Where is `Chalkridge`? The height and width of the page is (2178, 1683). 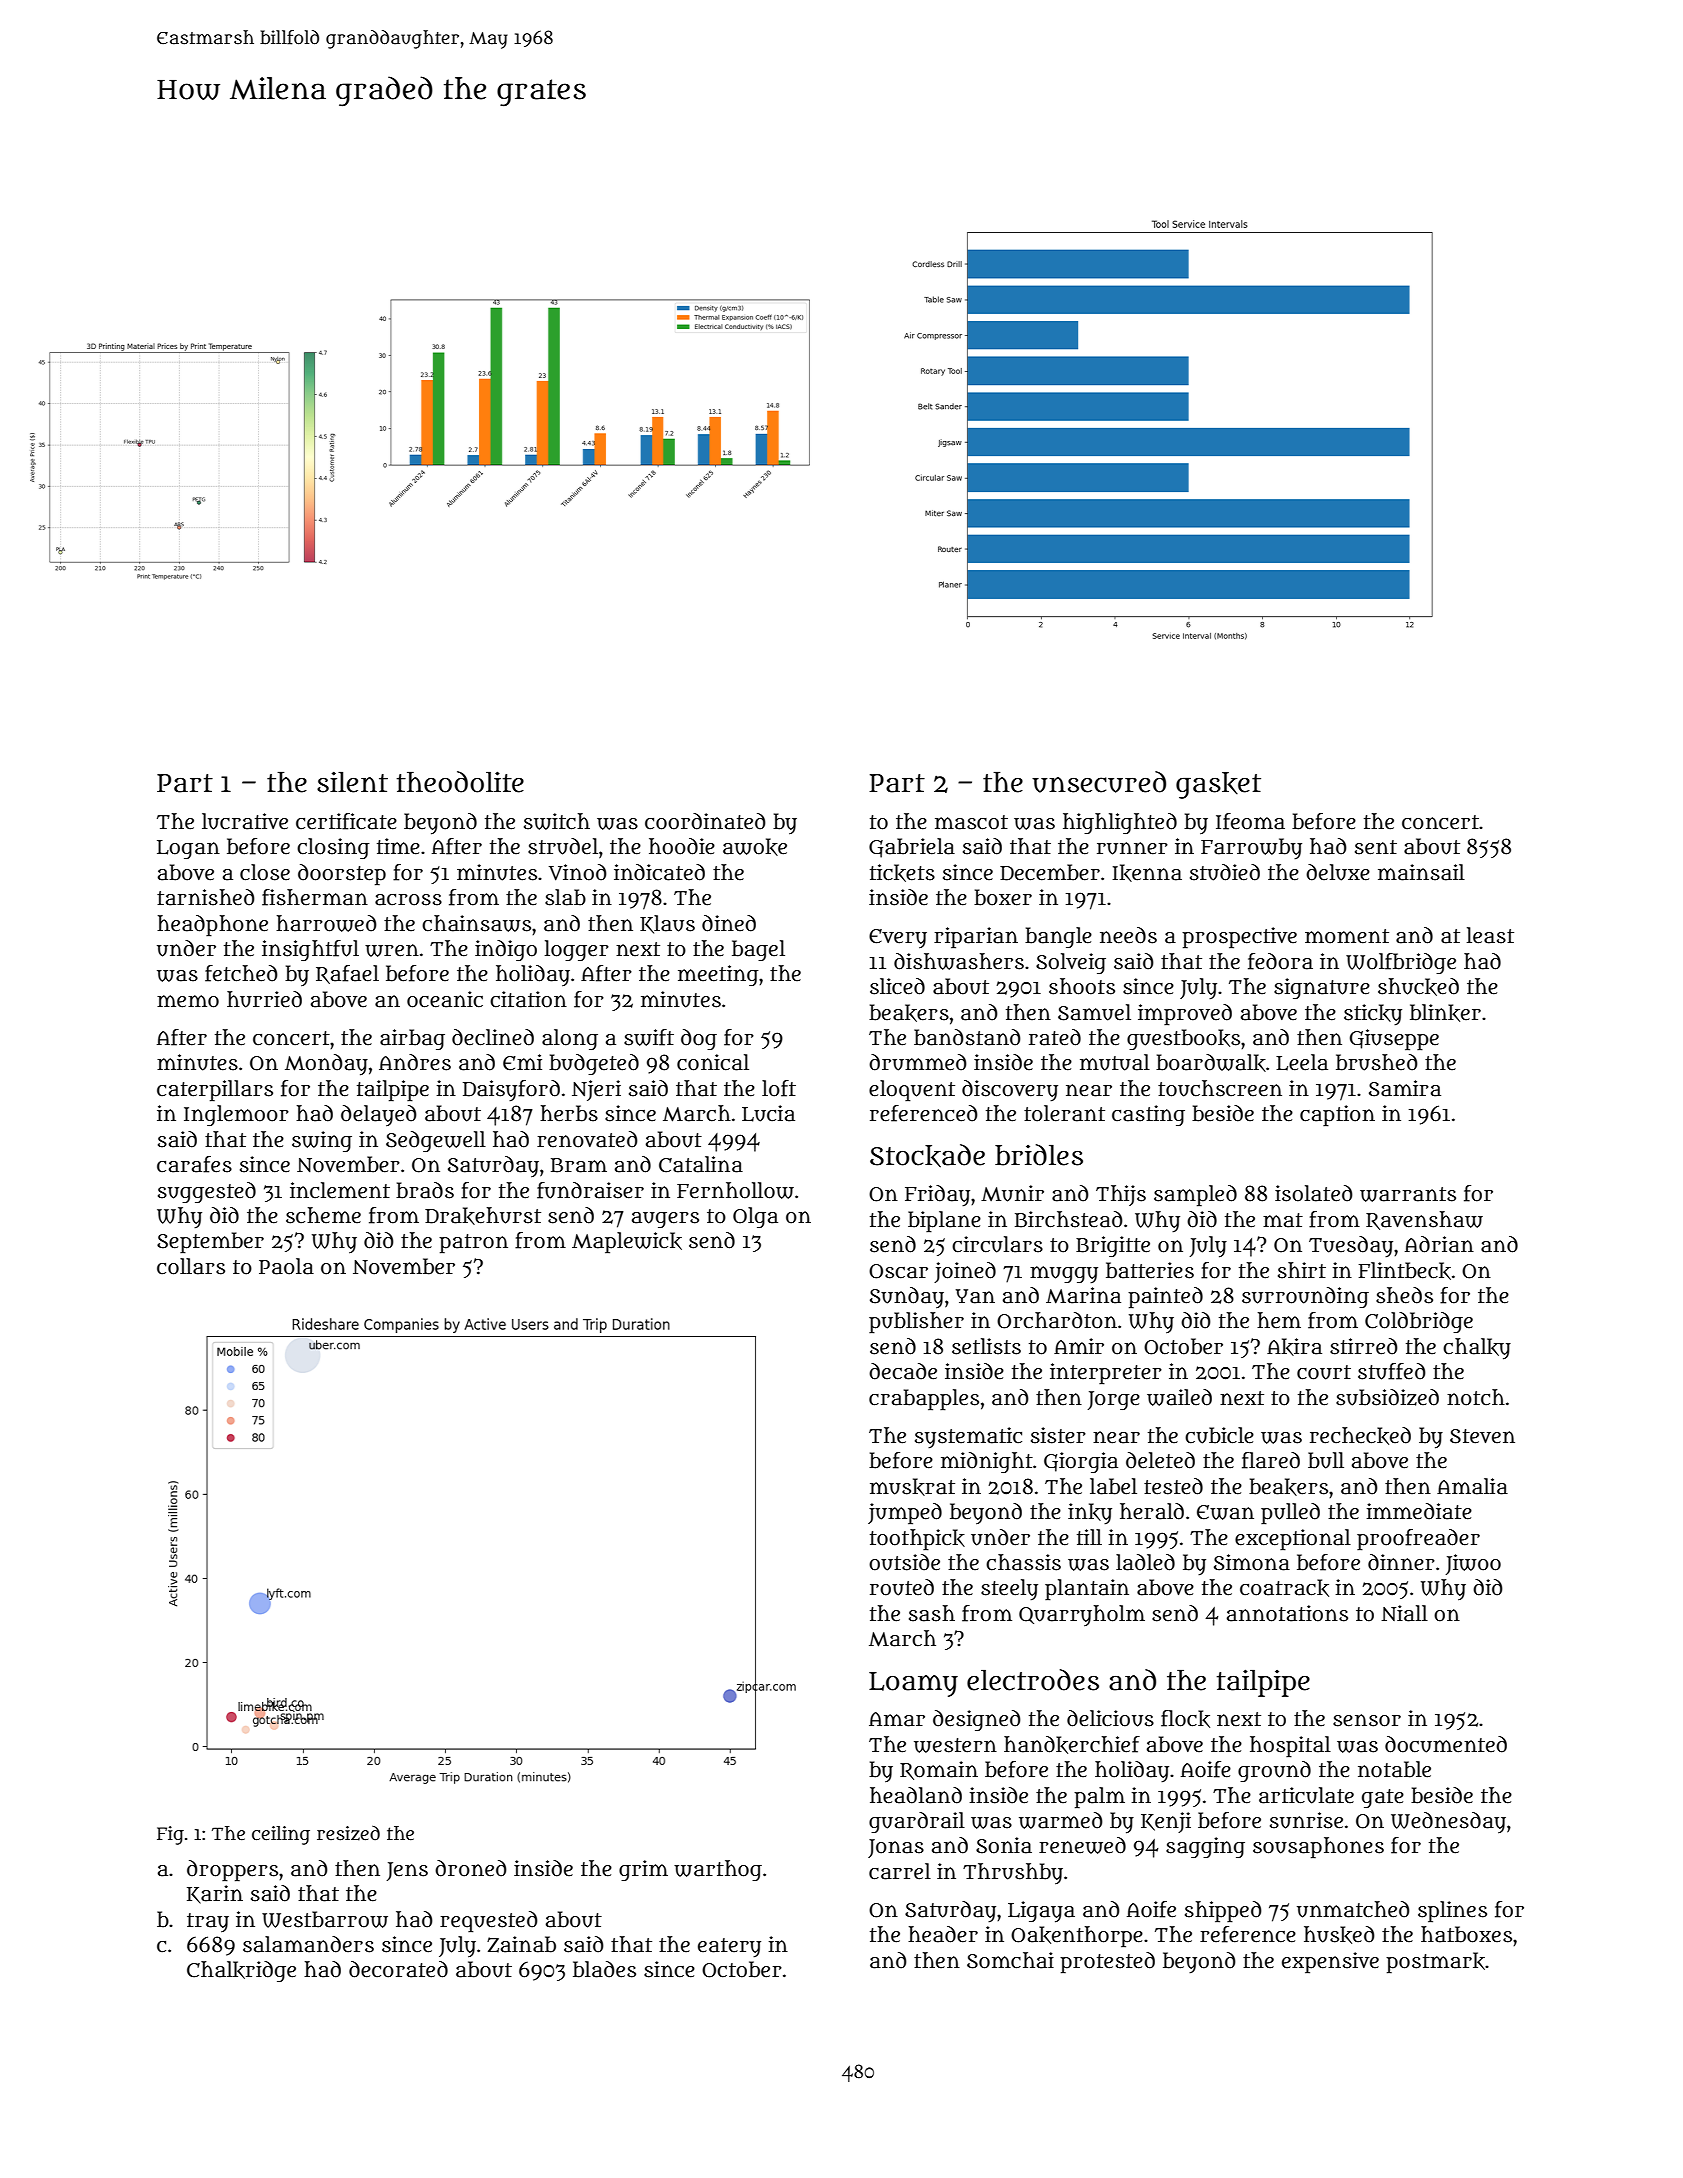
Chalkridge is located at coordinates (241, 1971).
